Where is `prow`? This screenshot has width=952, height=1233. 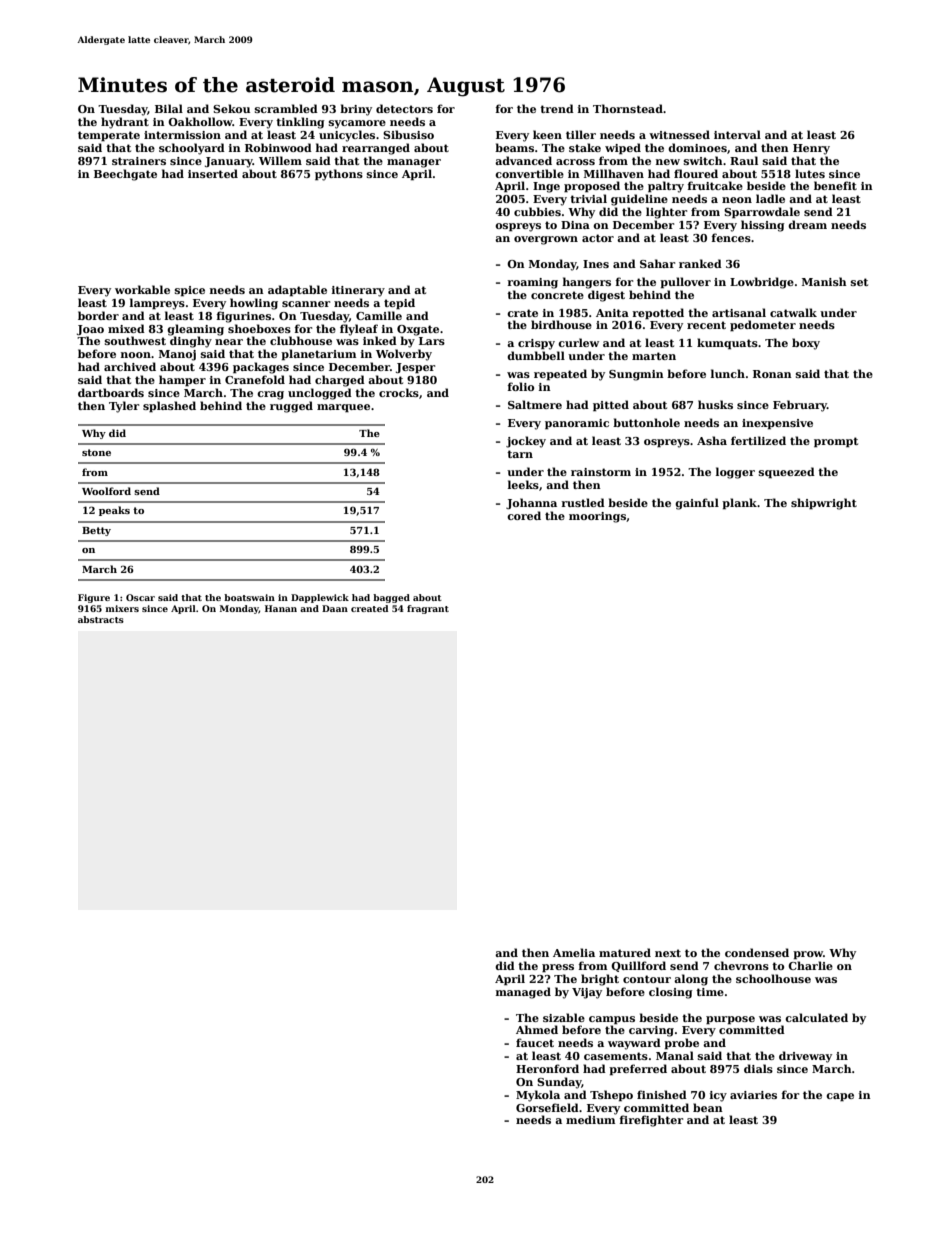 prow is located at coordinates (808, 955).
